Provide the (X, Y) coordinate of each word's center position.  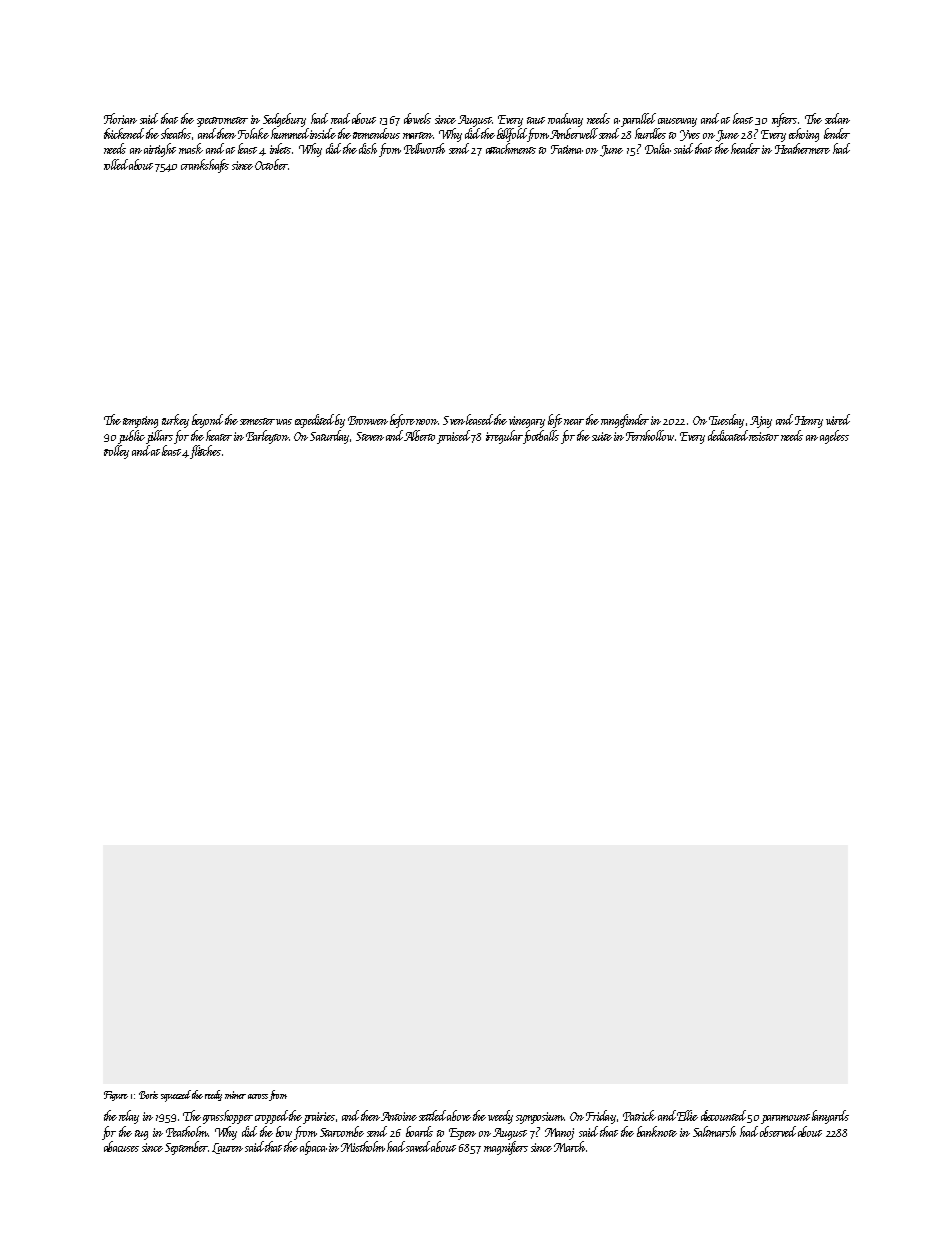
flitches (205, 452)
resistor (764, 436)
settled (432, 1115)
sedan (837, 118)
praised (453, 437)
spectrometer (222, 122)
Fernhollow (650, 435)
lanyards (830, 1117)
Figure (116, 1096)
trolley (116, 452)
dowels (417, 118)
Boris (148, 1095)
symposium (540, 1118)
